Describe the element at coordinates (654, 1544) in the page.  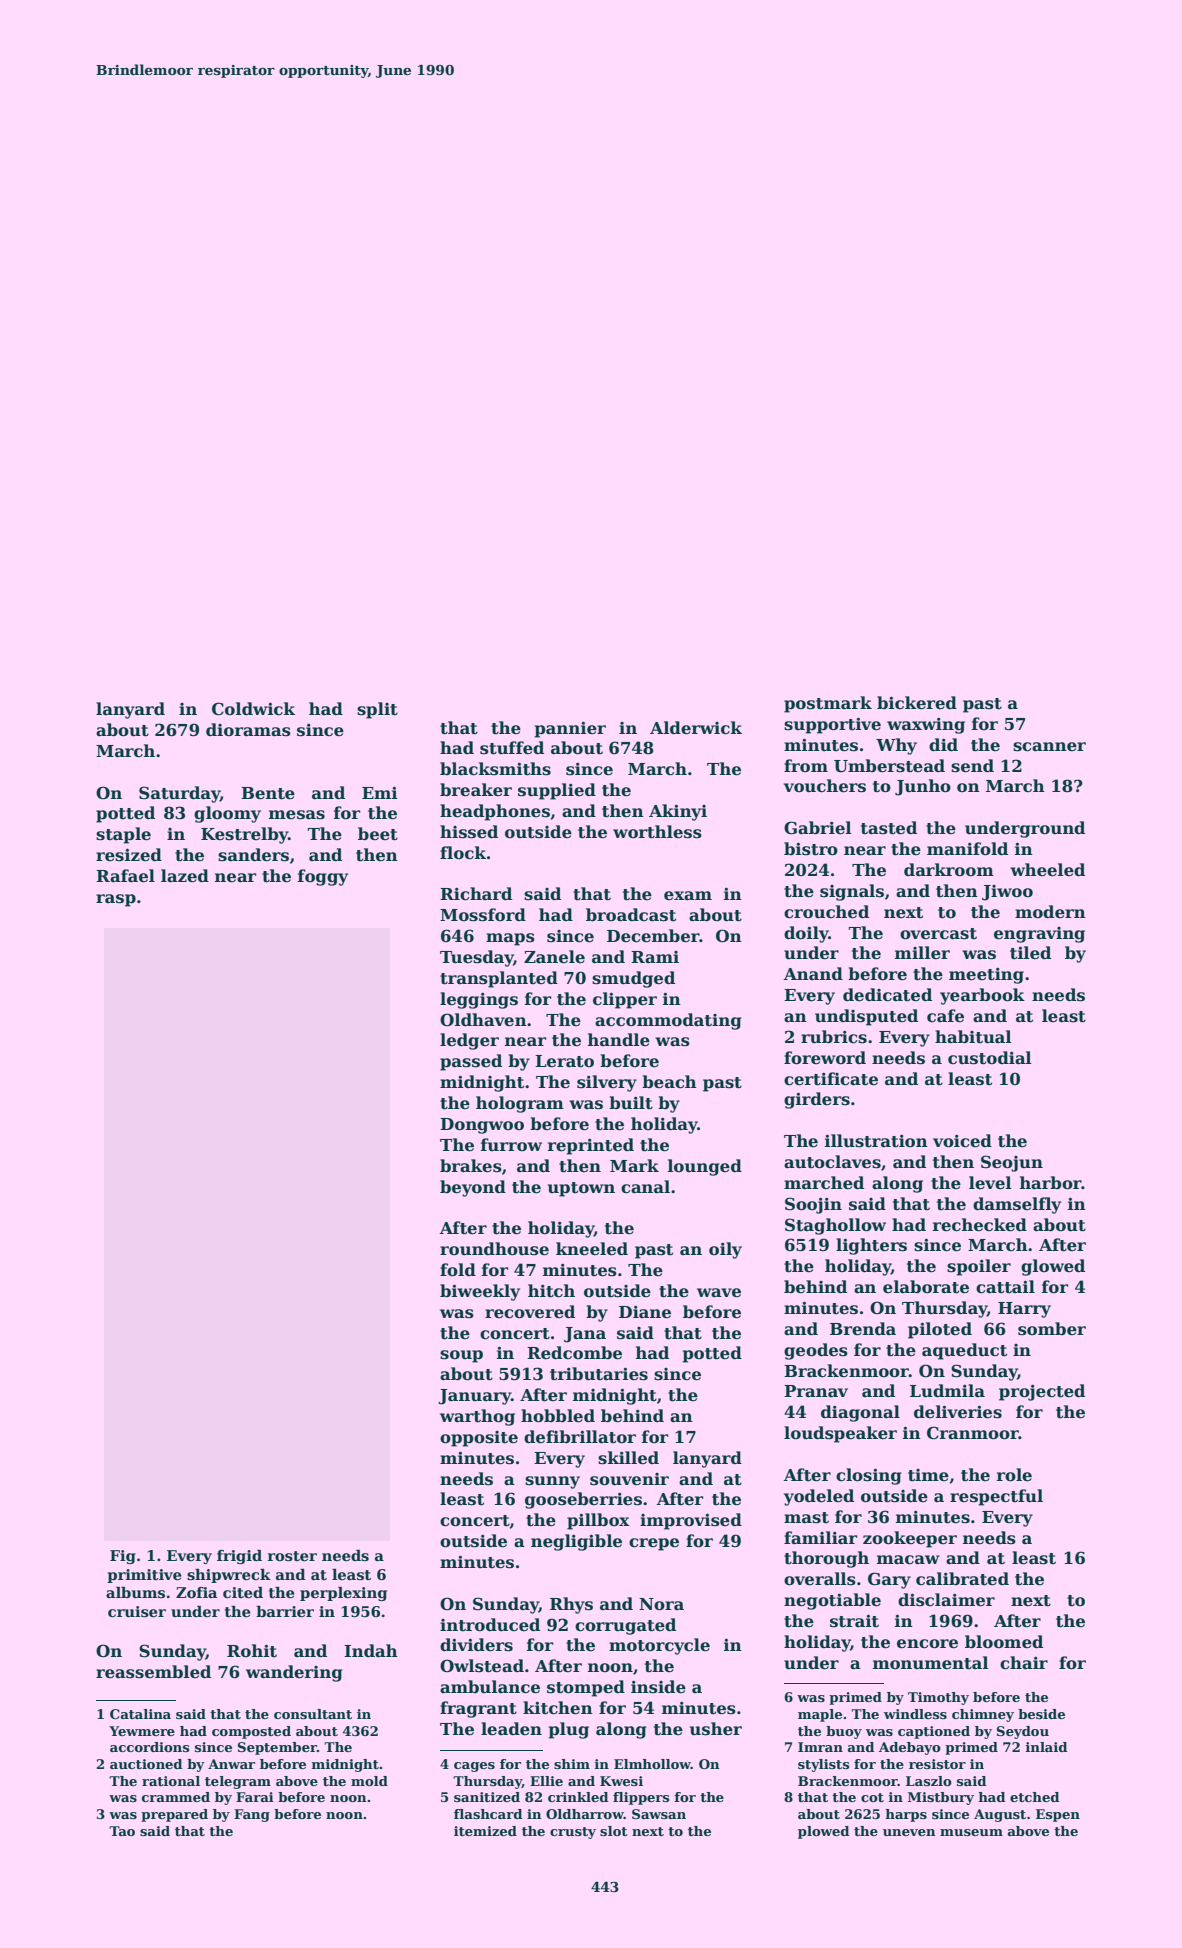
I see `crepe` at that location.
